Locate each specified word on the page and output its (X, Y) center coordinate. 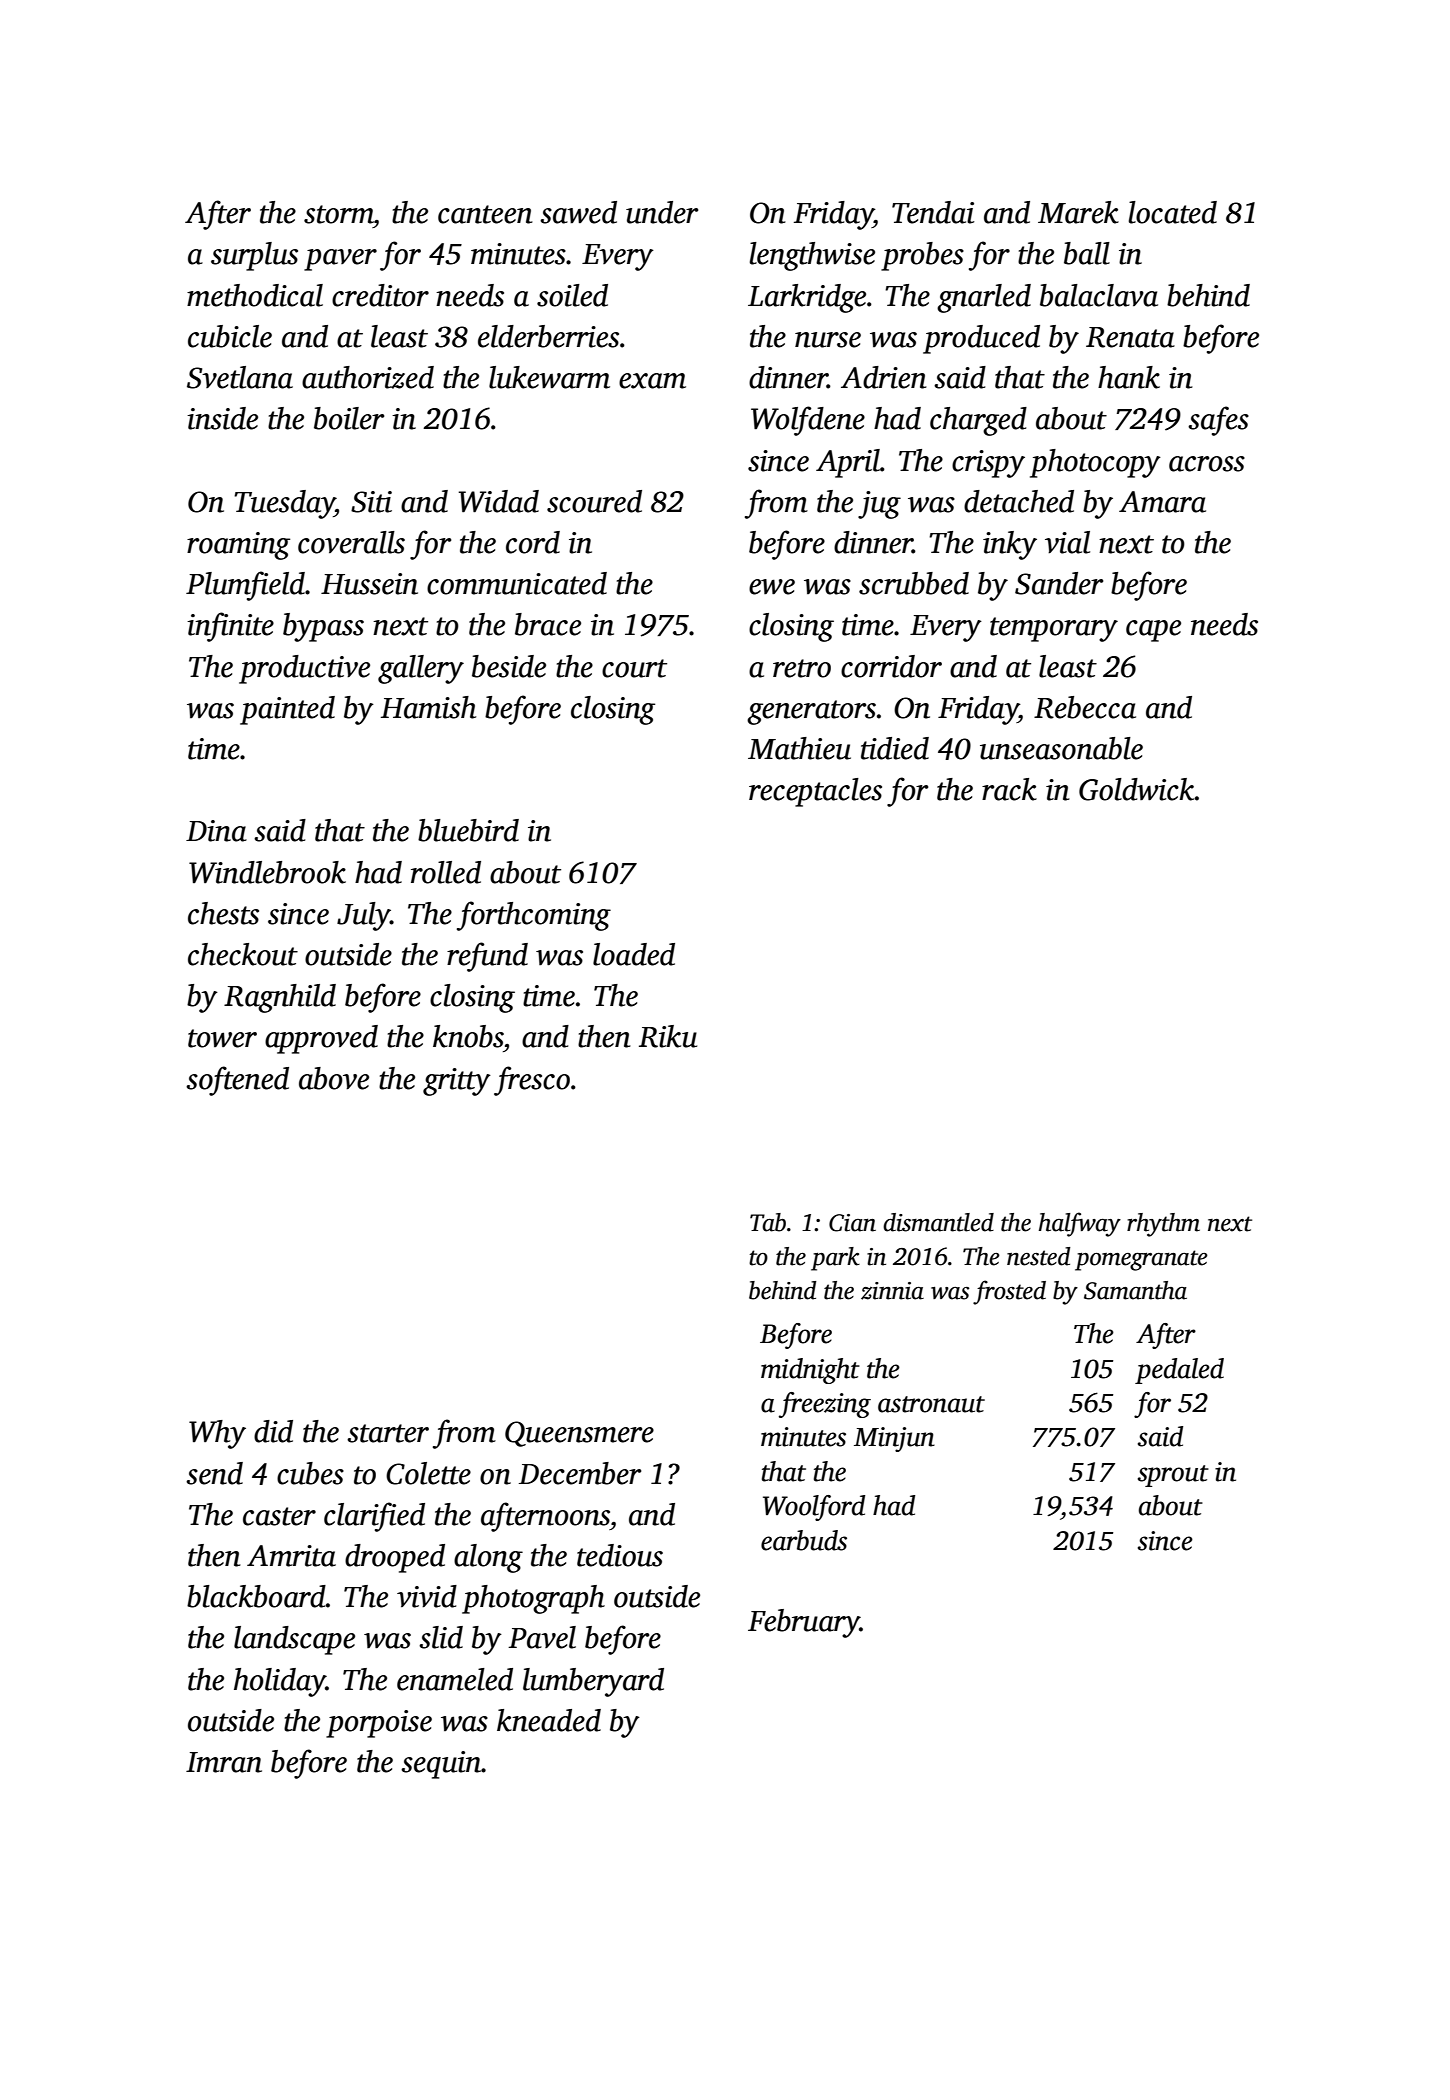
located (1173, 212)
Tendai (933, 212)
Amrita (291, 1556)
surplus (254, 256)
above (334, 1078)
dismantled (938, 1222)
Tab (768, 1222)
